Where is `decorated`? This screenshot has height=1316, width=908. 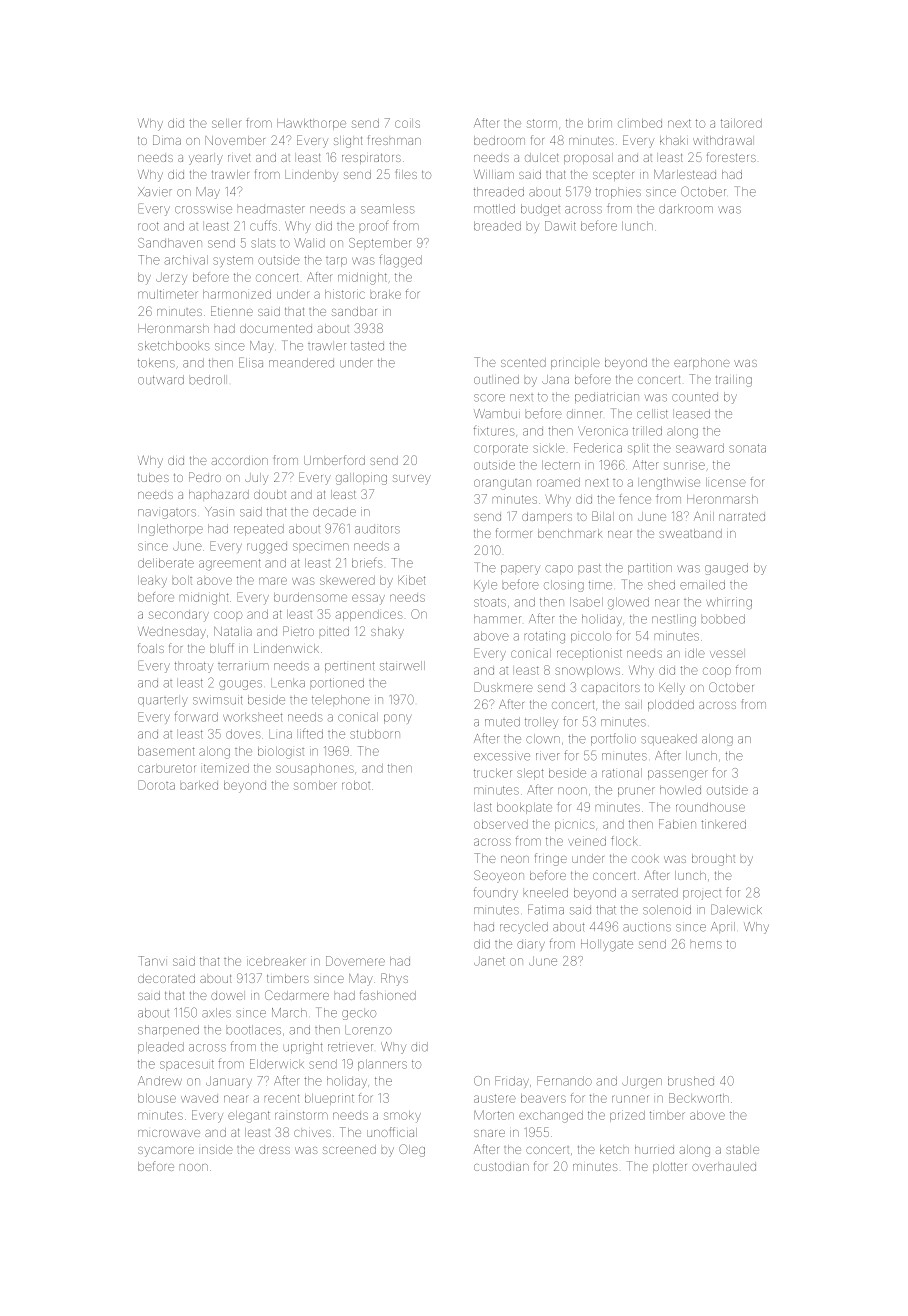
decorated is located at coordinates (166, 978).
